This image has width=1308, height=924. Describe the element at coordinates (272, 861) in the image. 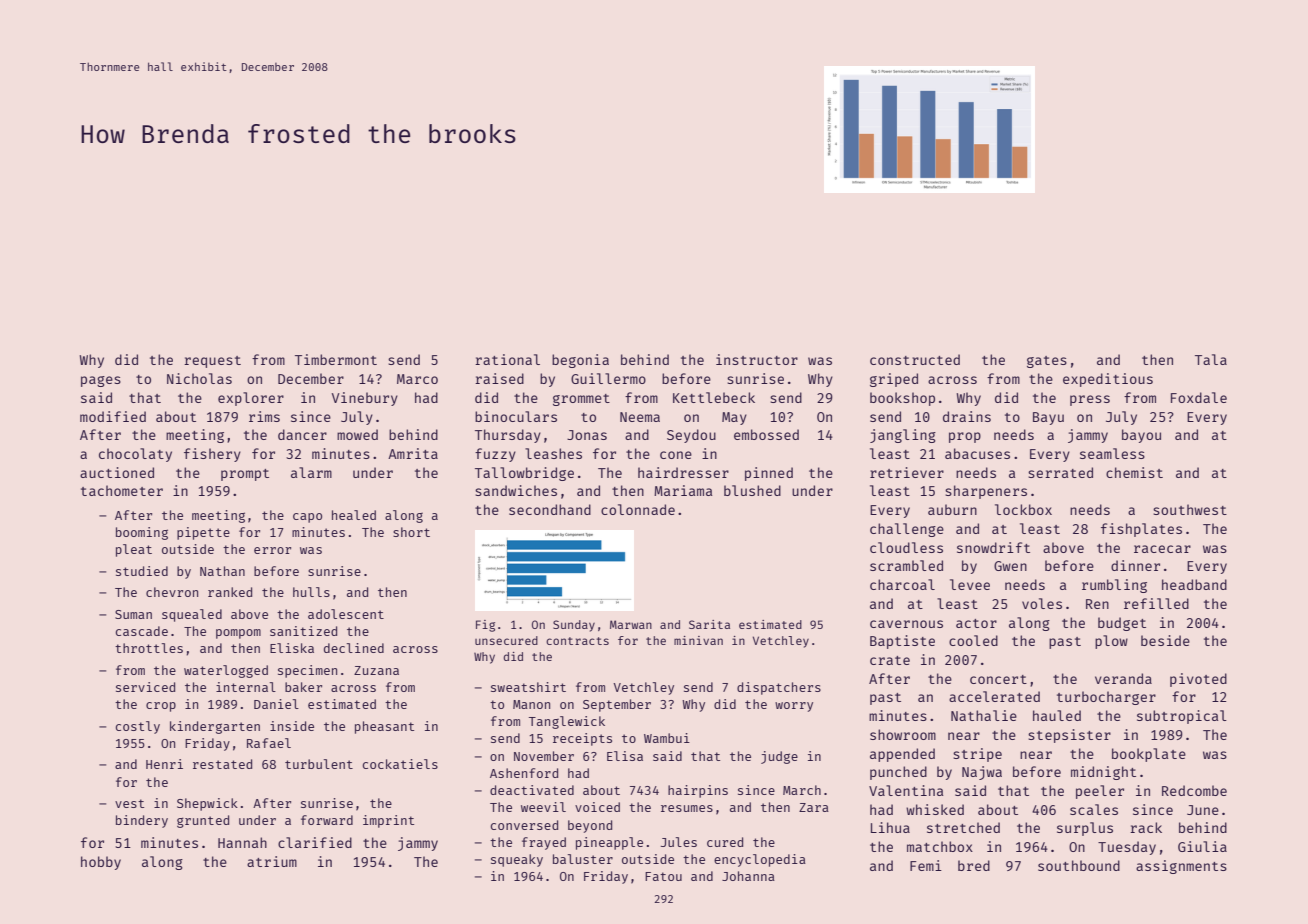

I see `atrium` at that location.
